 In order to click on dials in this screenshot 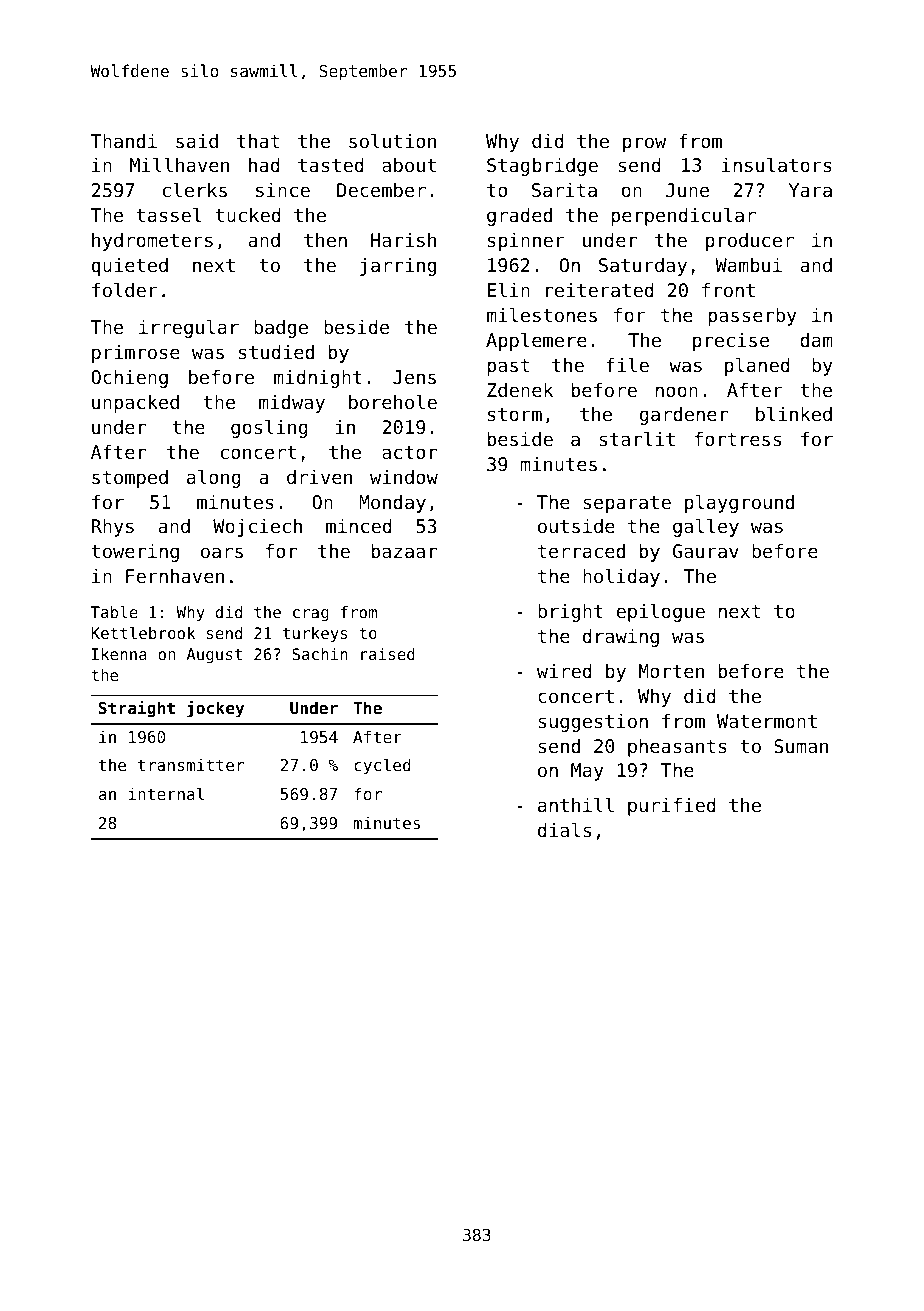, I will do `click(564, 829)`.
